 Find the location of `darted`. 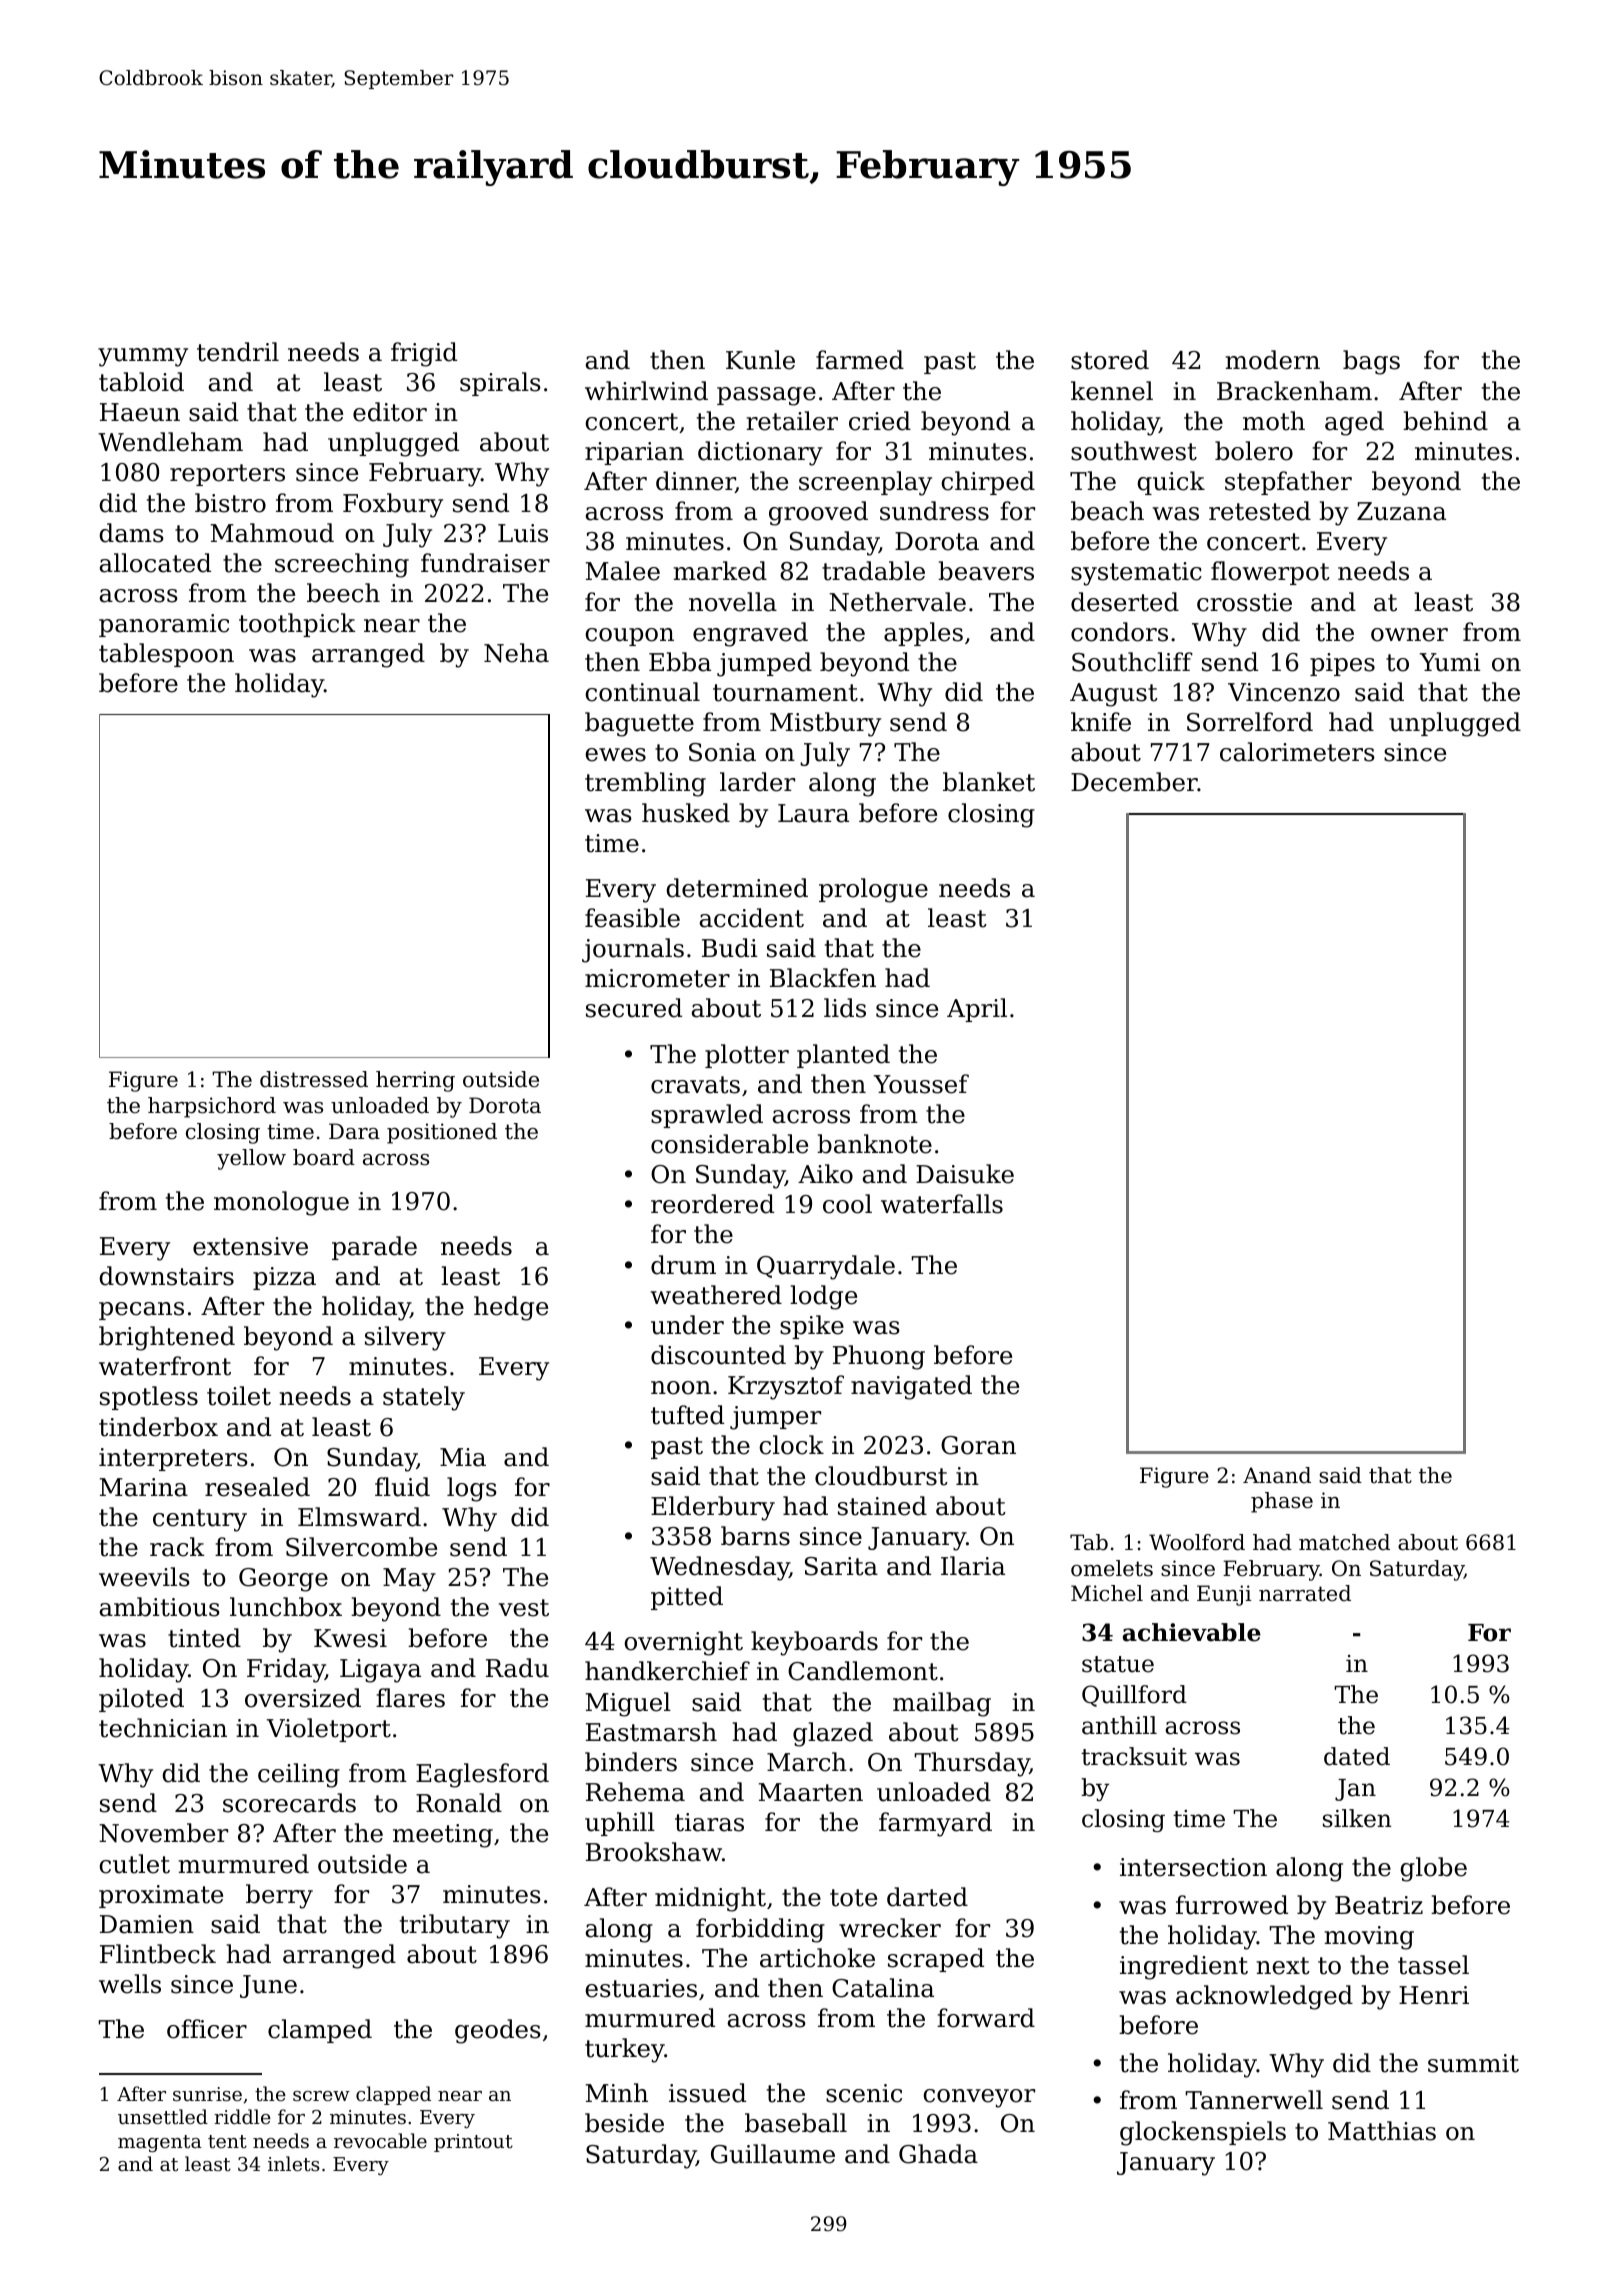

darted is located at coordinates (927, 1897).
